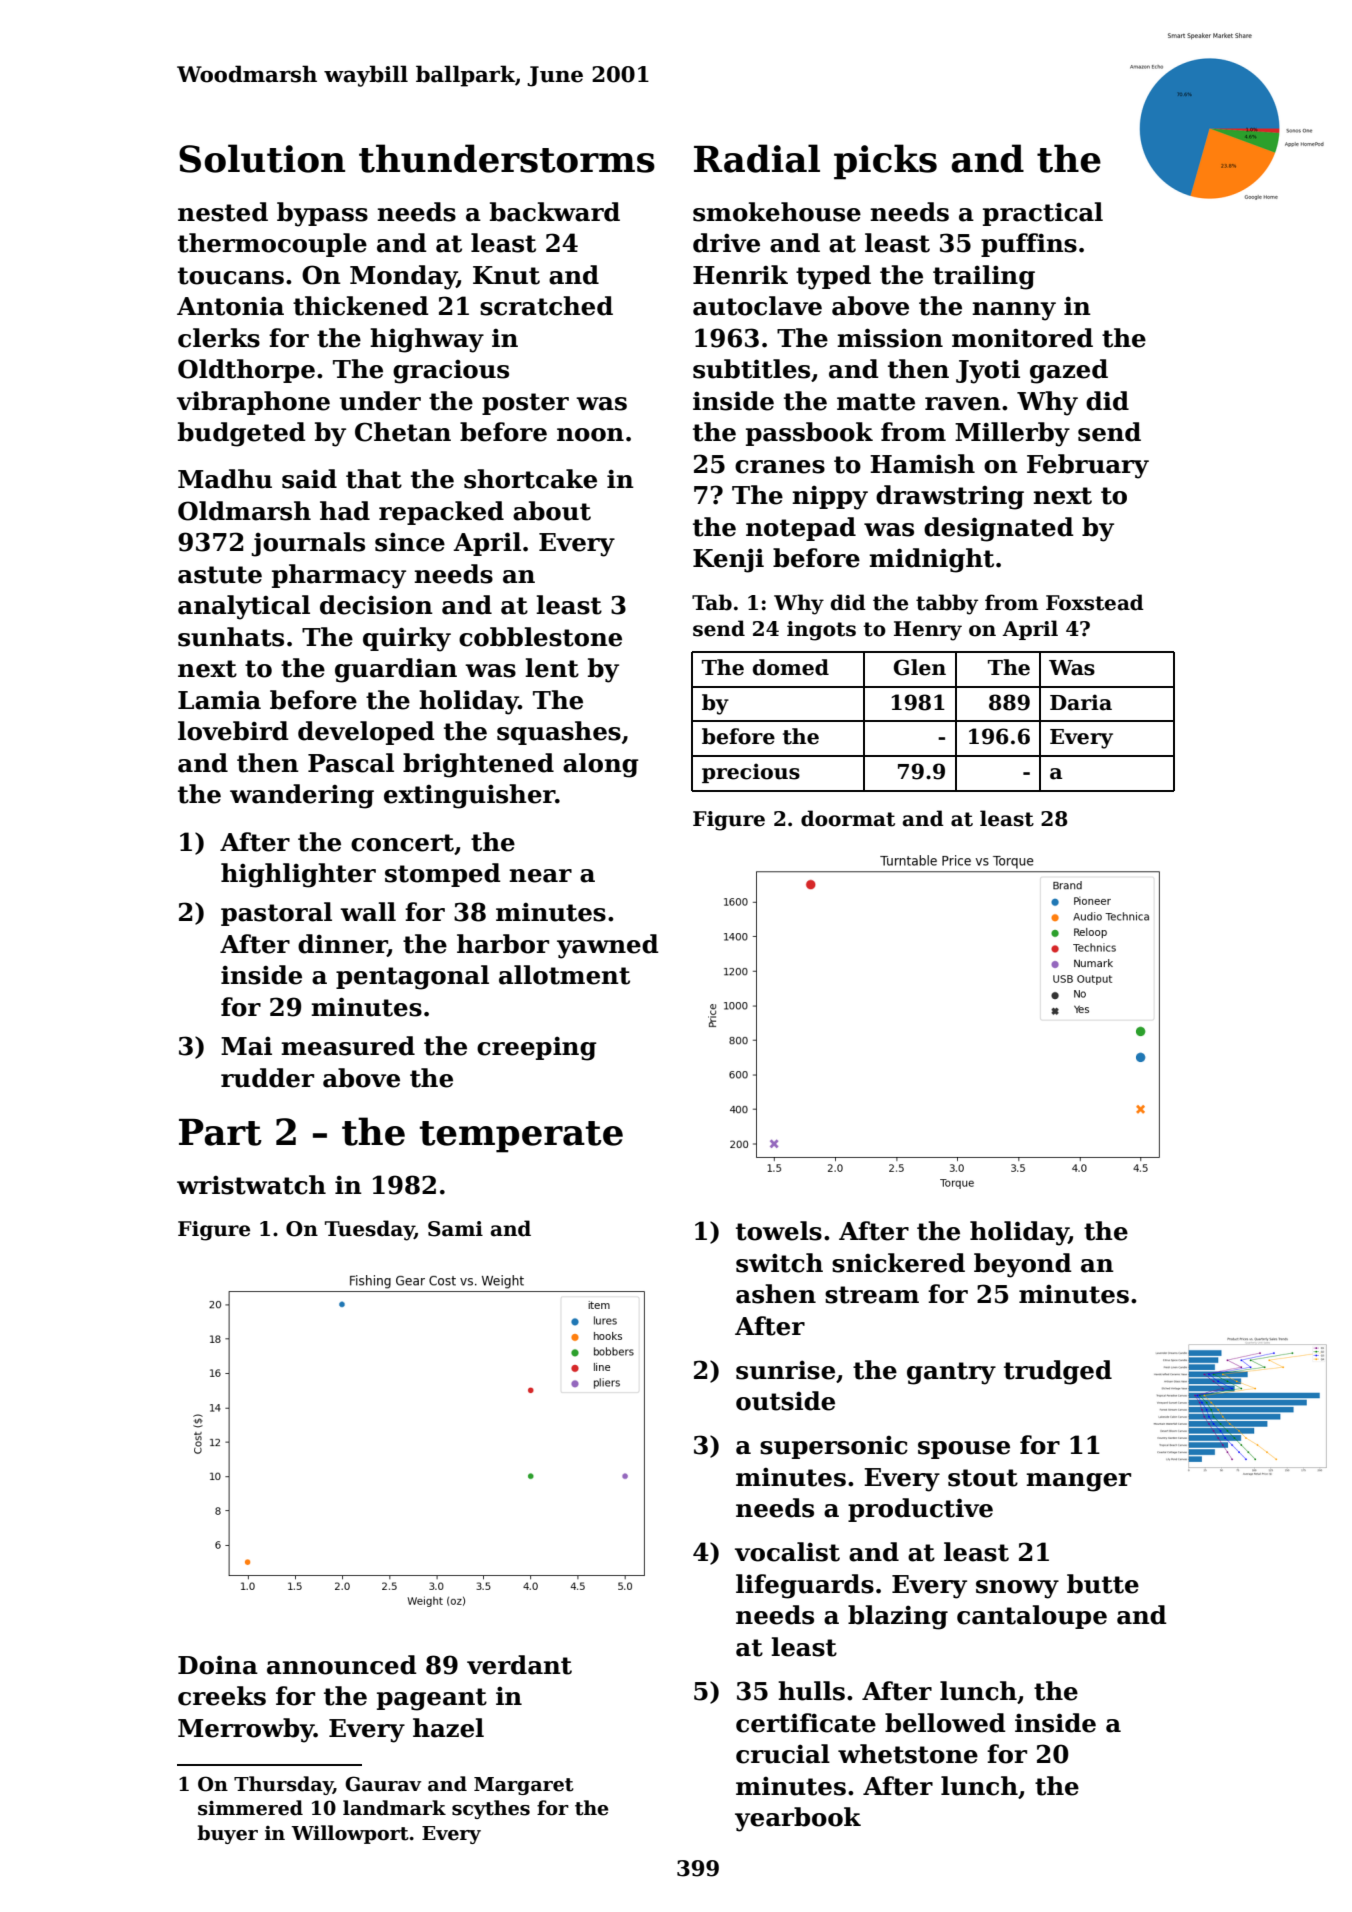 This screenshot has height=1912, width=1352. I want to click on Radial, so click(757, 158).
